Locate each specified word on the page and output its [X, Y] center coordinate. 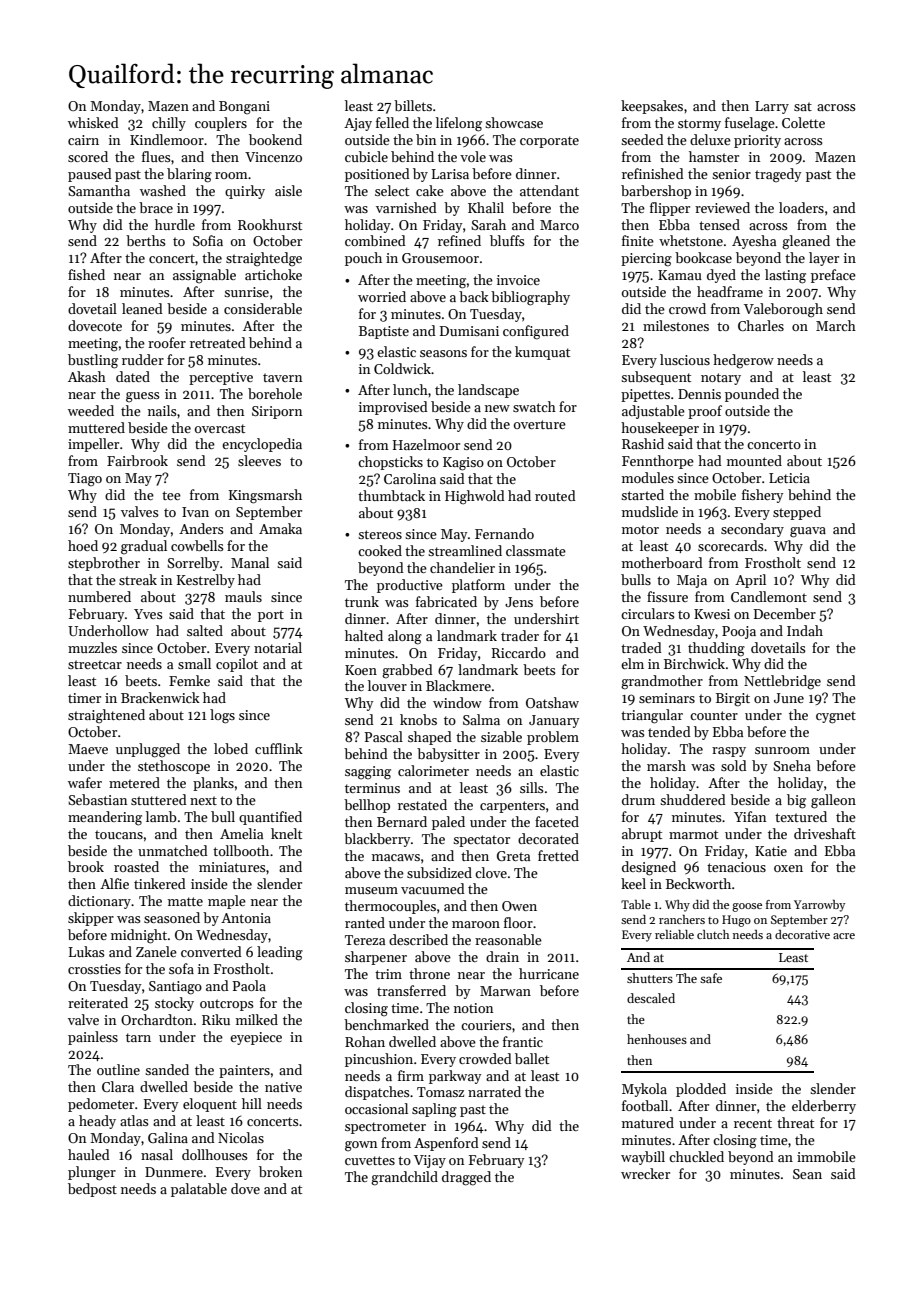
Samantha [99, 190]
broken [280, 1171]
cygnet [836, 717]
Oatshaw [552, 702]
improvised [393, 408]
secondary [752, 530]
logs [222, 716]
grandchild [404, 1178]
